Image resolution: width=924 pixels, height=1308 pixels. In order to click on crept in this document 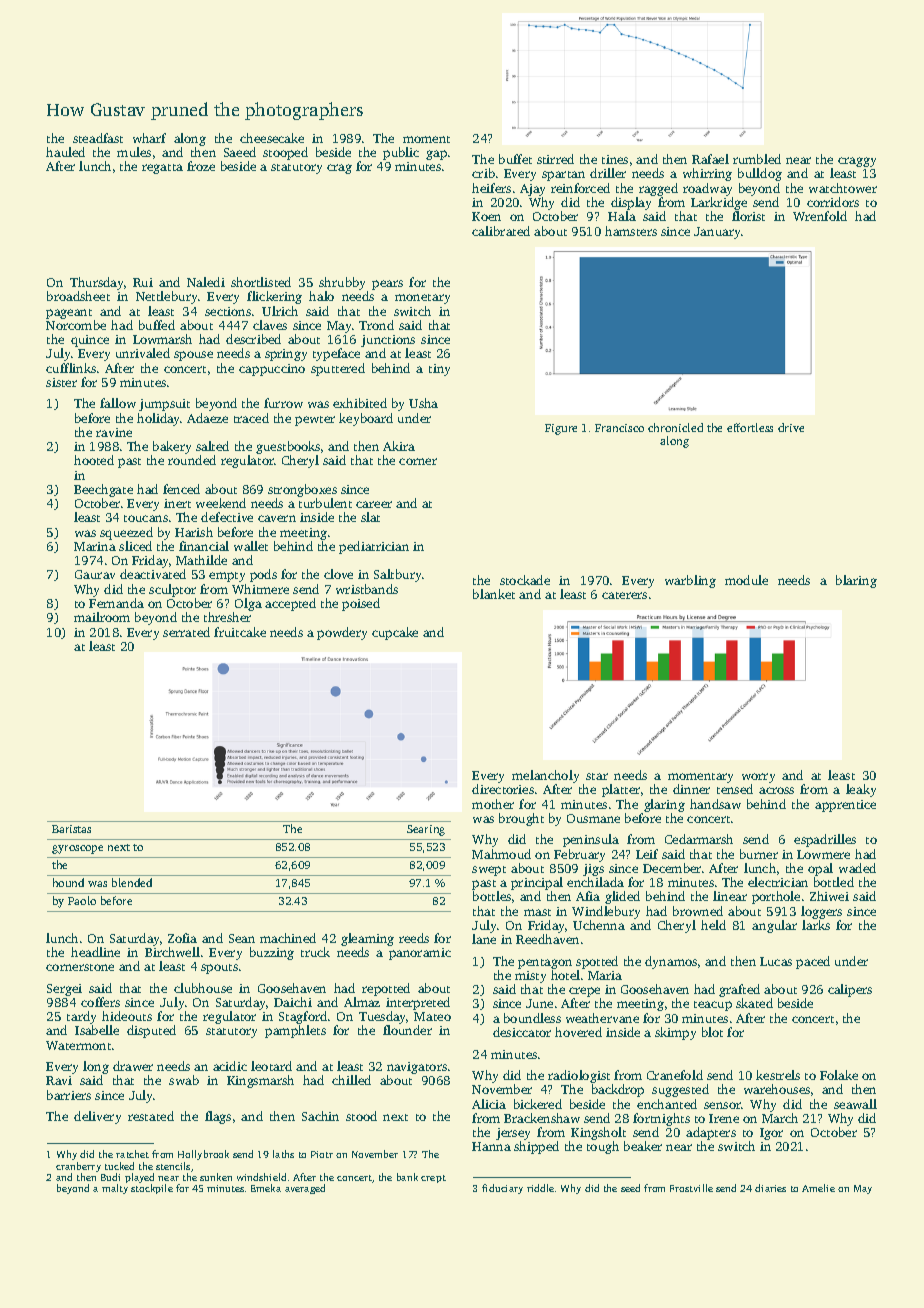, I will do `click(433, 1179)`.
